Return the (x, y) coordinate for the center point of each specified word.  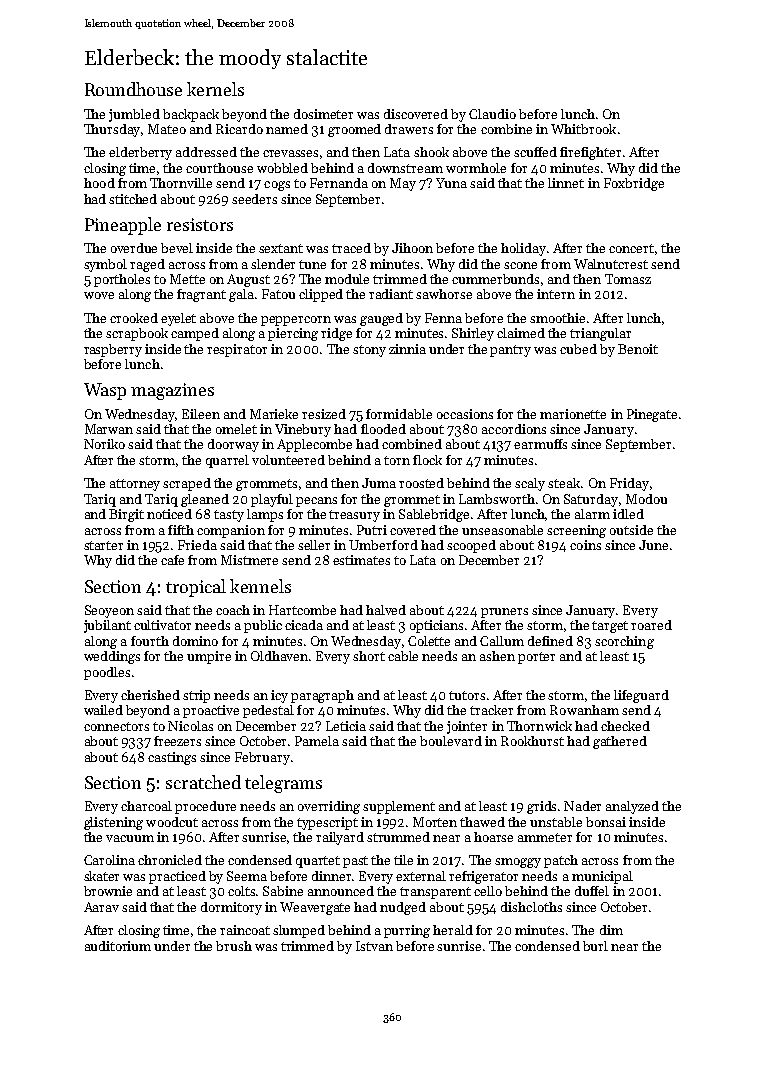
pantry (510, 351)
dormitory (231, 908)
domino (195, 641)
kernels (215, 89)
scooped (471, 546)
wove (99, 295)
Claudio (492, 114)
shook (431, 152)
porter (536, 658)
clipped (321, 295)
